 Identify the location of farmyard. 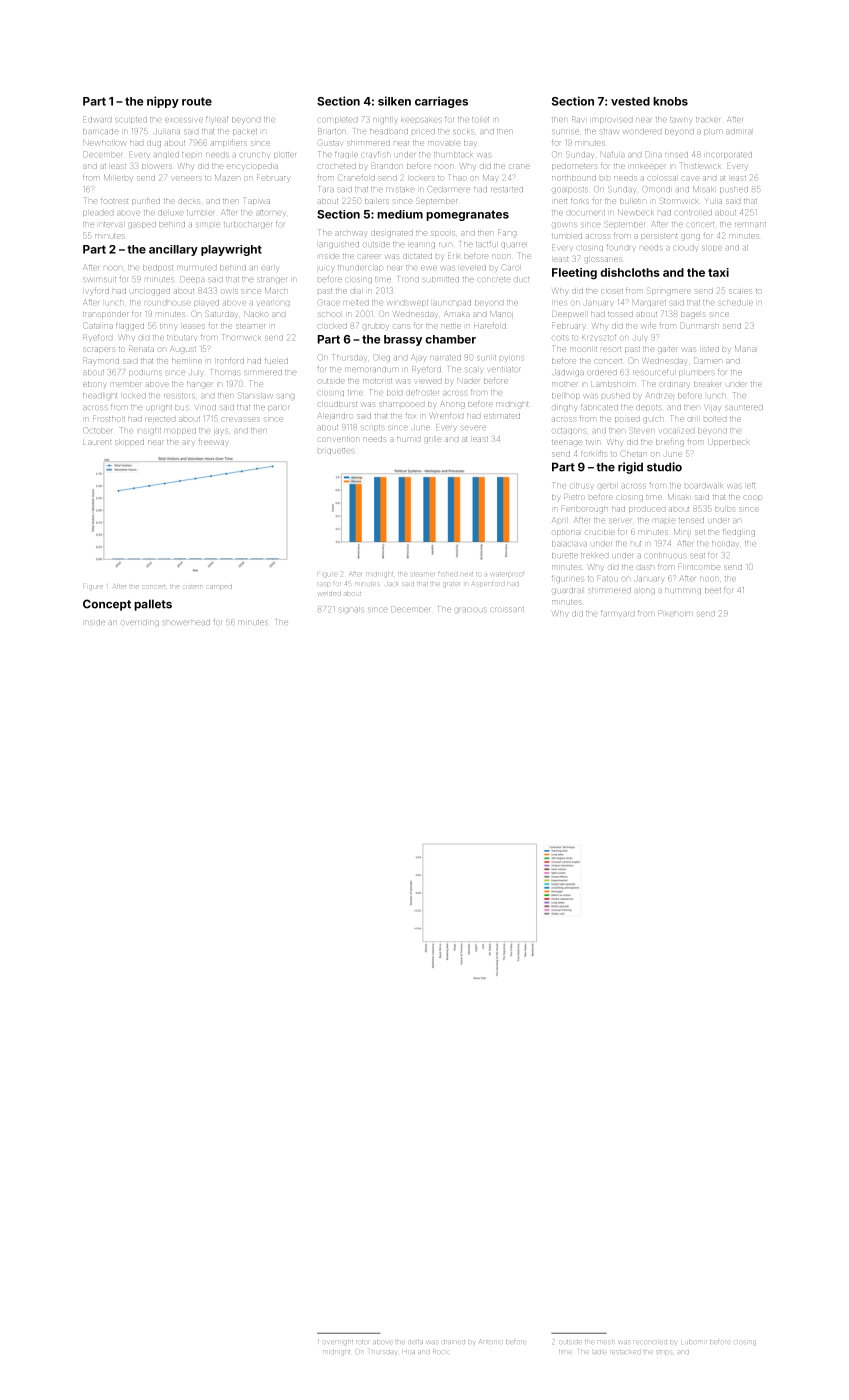
(617, 614).
